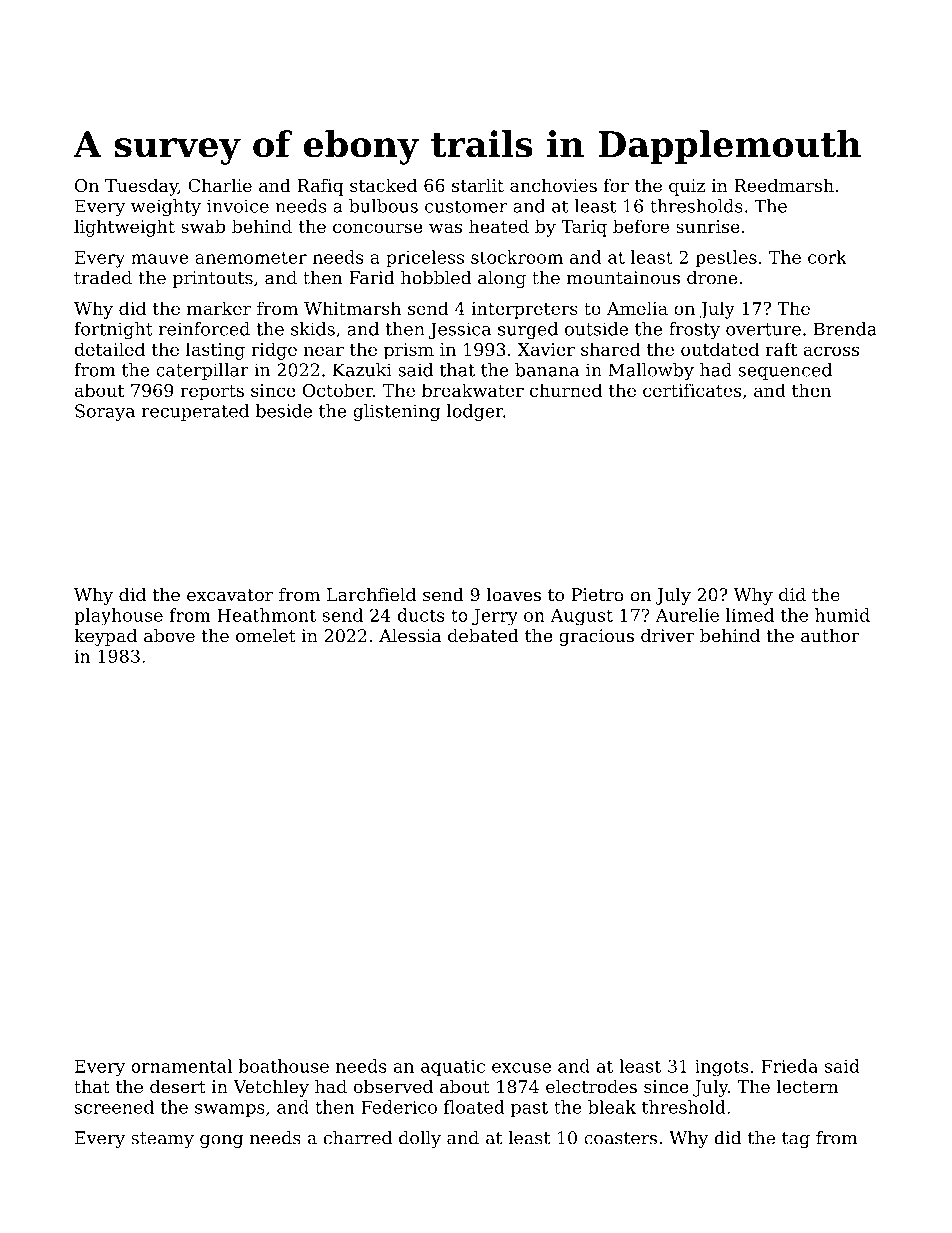 This screenshot has height=1233, width=952. I want to click on desert, so click(178, 1086).
